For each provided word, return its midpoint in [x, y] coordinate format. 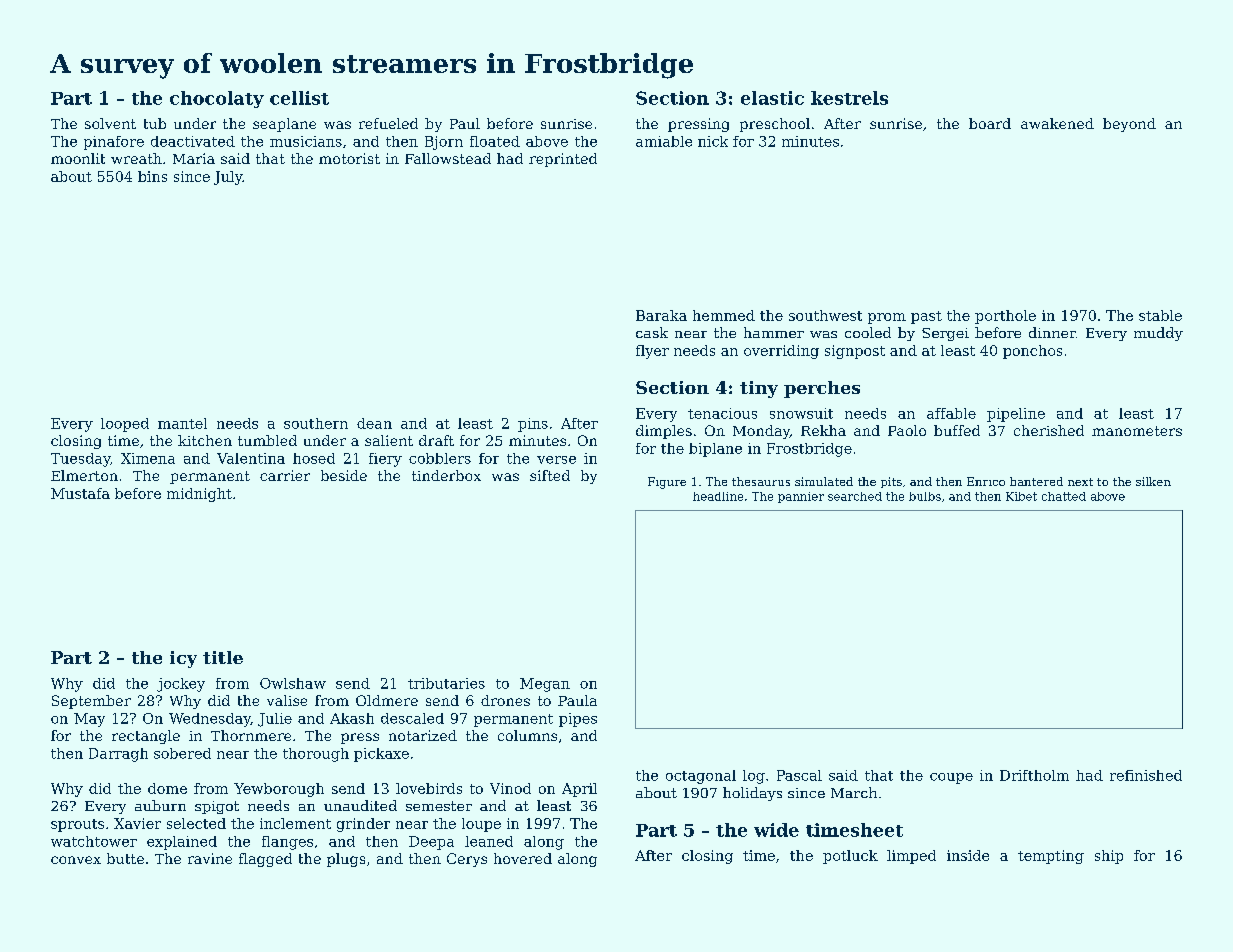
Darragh [118, 755]
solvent [110, 123]
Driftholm [1034, 775]
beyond [1129, 125]
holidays [752, 794]
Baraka [661, 315]
